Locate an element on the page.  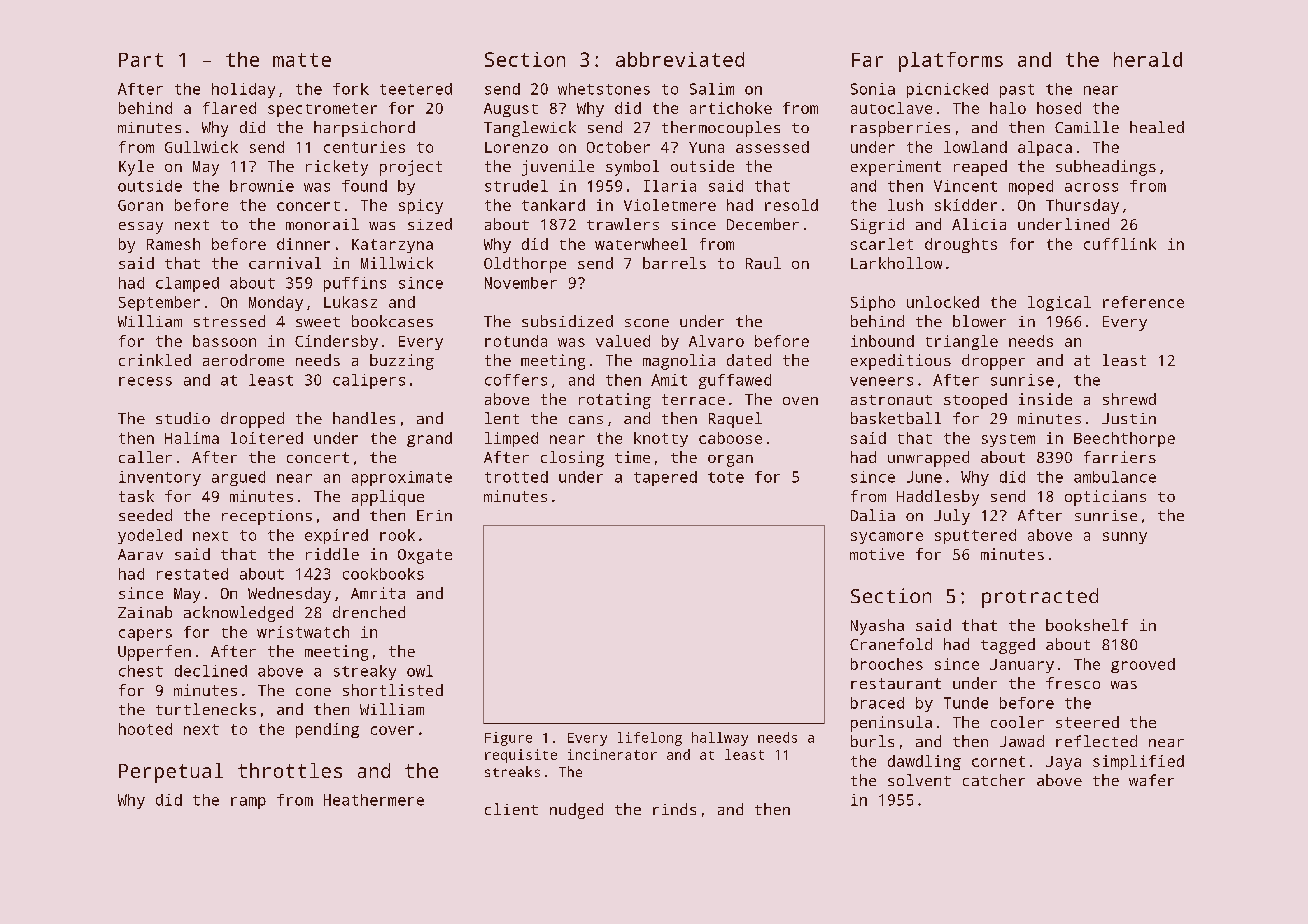
protracted is located at coordinates (1040, 598).
